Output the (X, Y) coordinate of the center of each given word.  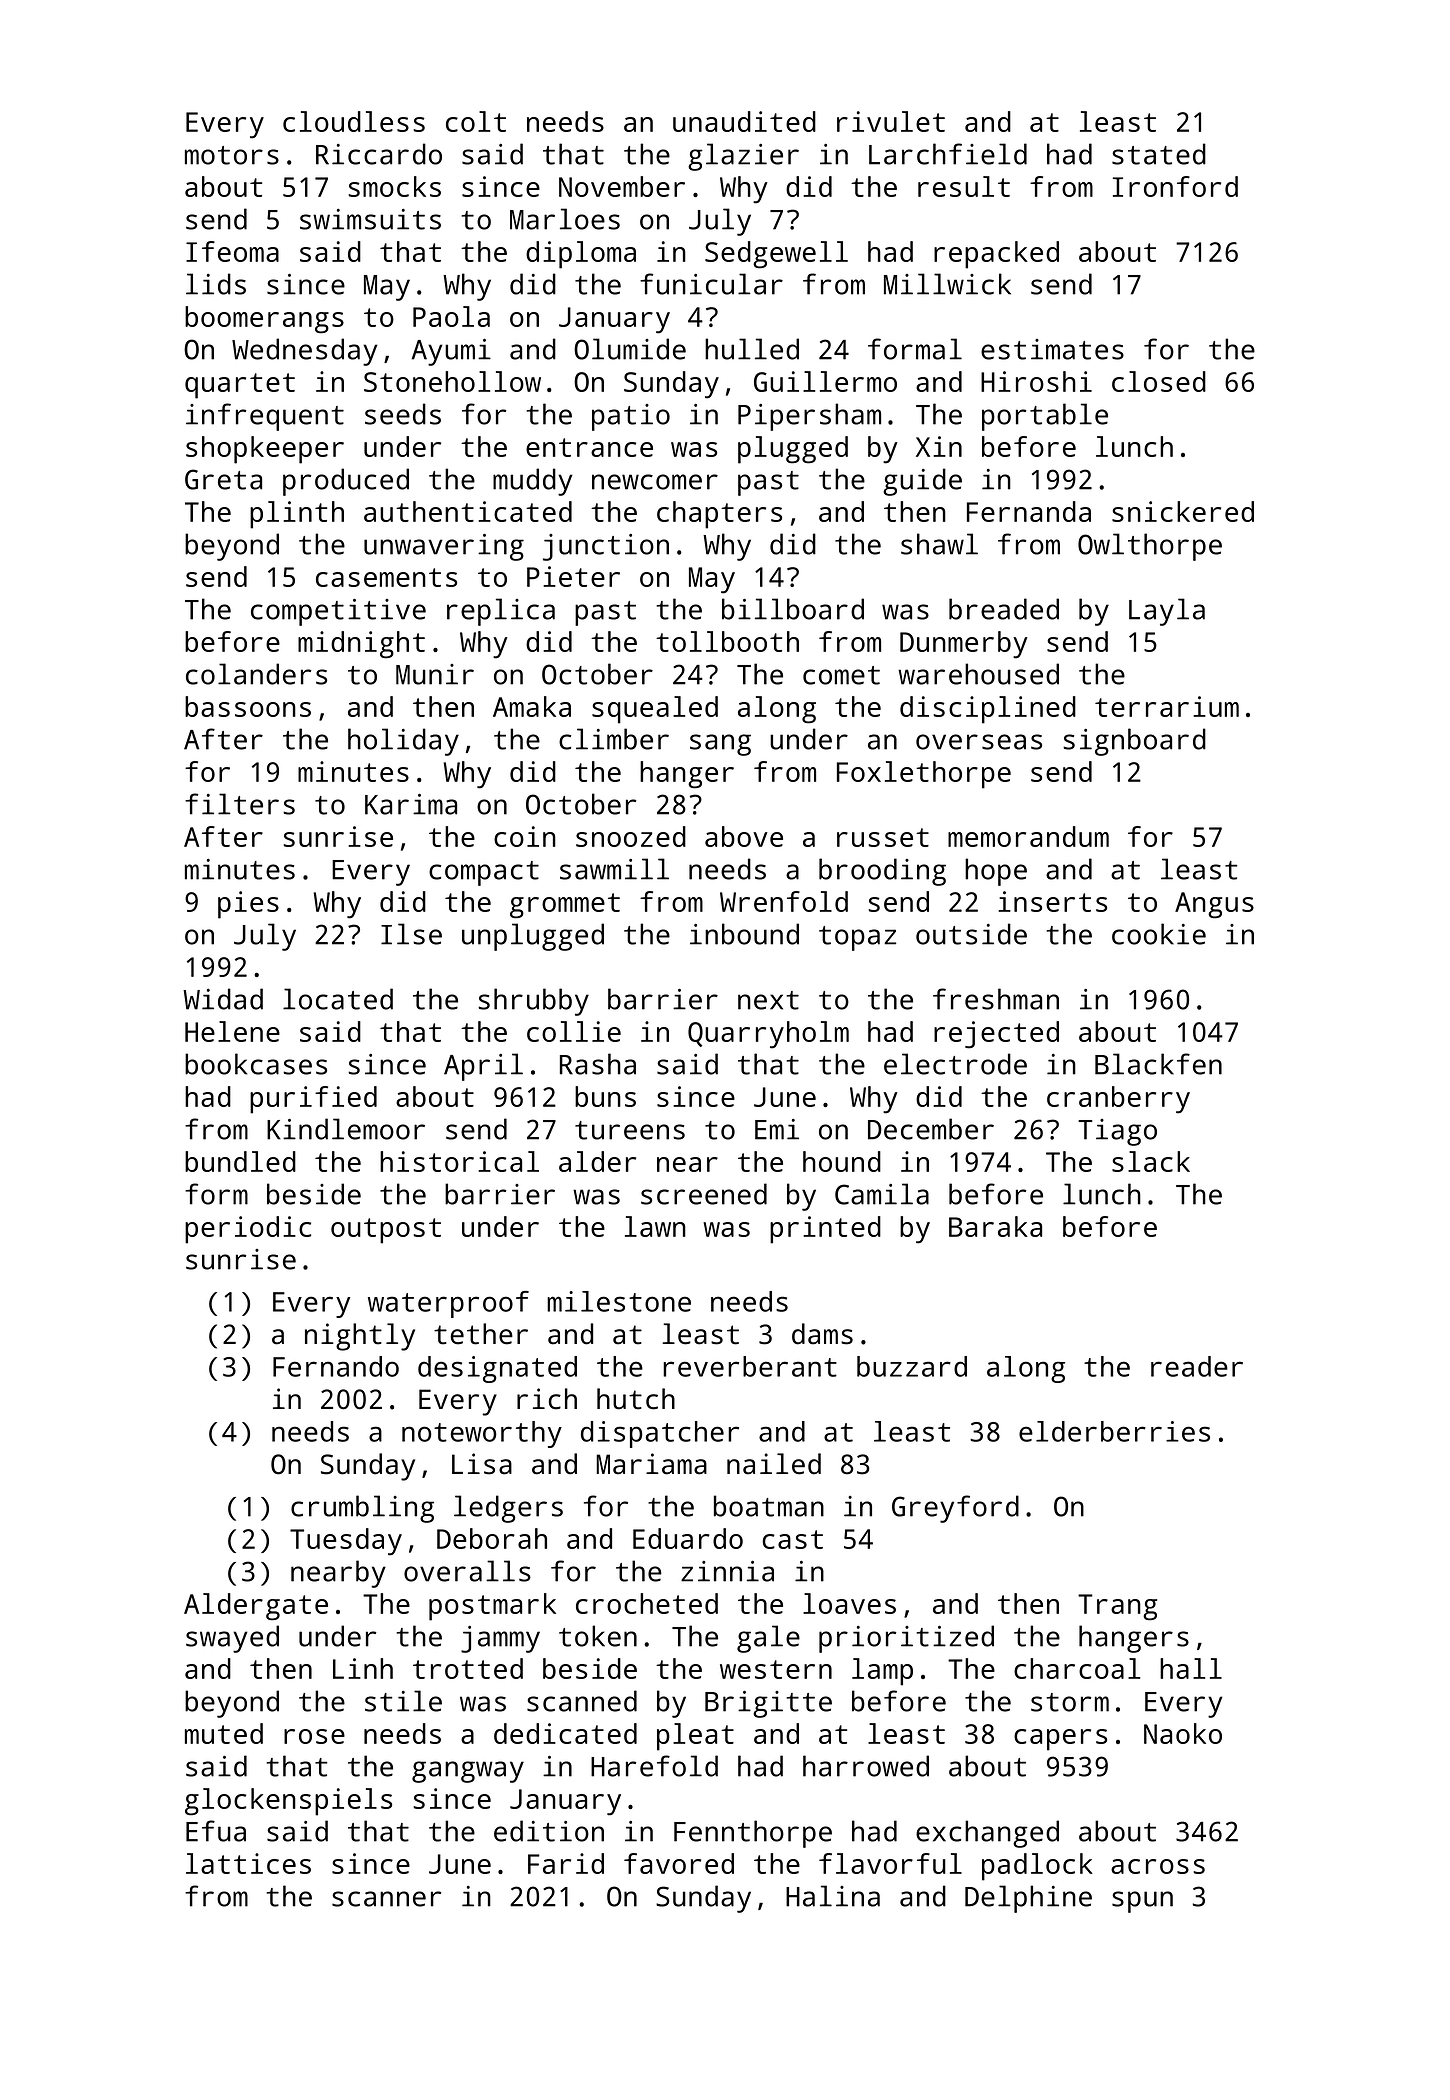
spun (1142, 1902)
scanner (386, 1899)
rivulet (891, 121)
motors (232, 155)
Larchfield (948, 154)
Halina (833, 1896)
